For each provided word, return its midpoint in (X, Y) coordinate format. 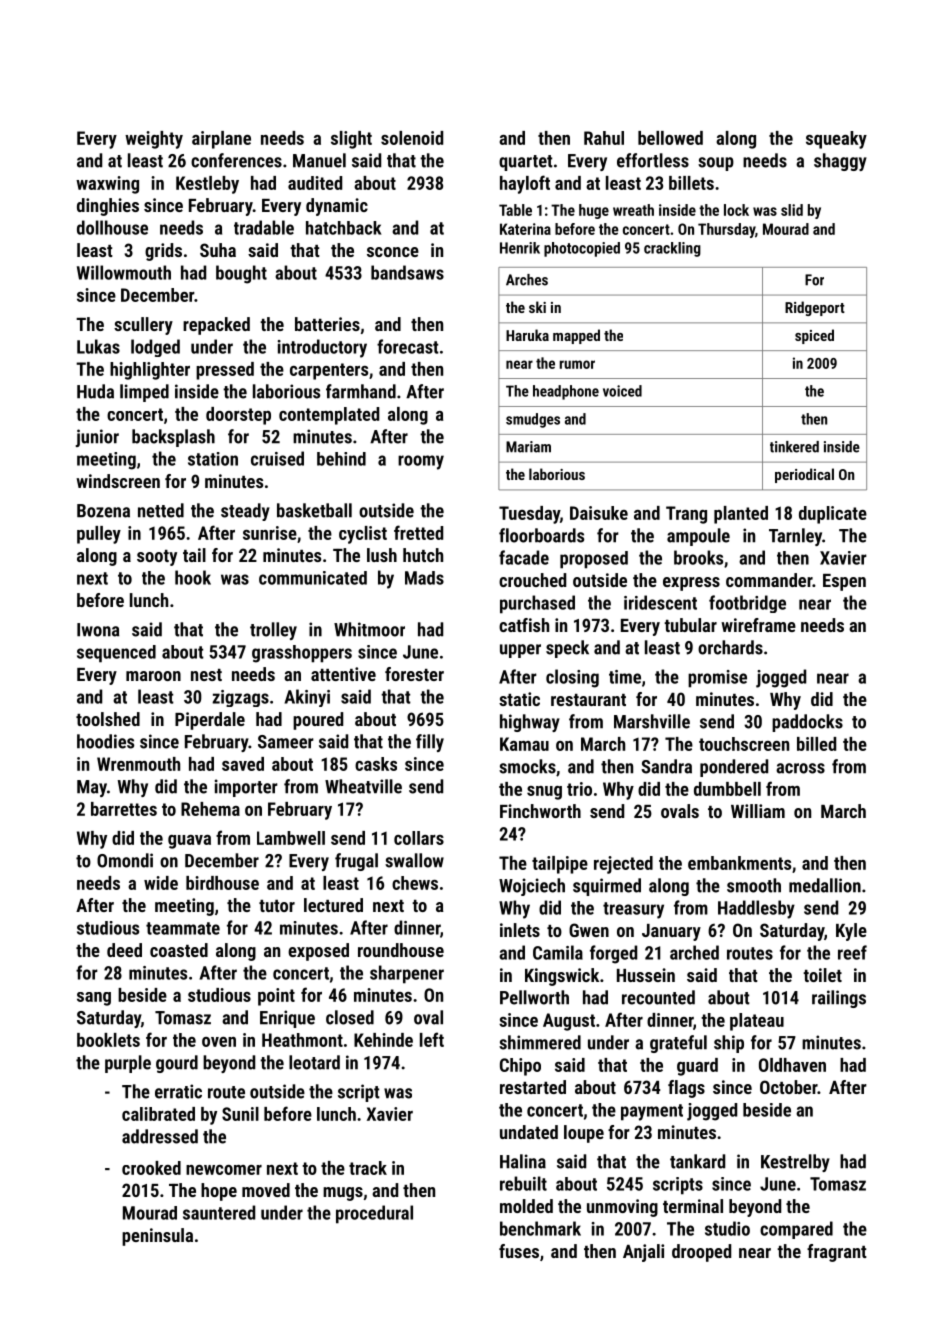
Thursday (726, 230)
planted (741, 515)
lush (382, 555)
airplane (221, 140)
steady (245, 512)
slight (351, 140)
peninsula (157, 1237)
